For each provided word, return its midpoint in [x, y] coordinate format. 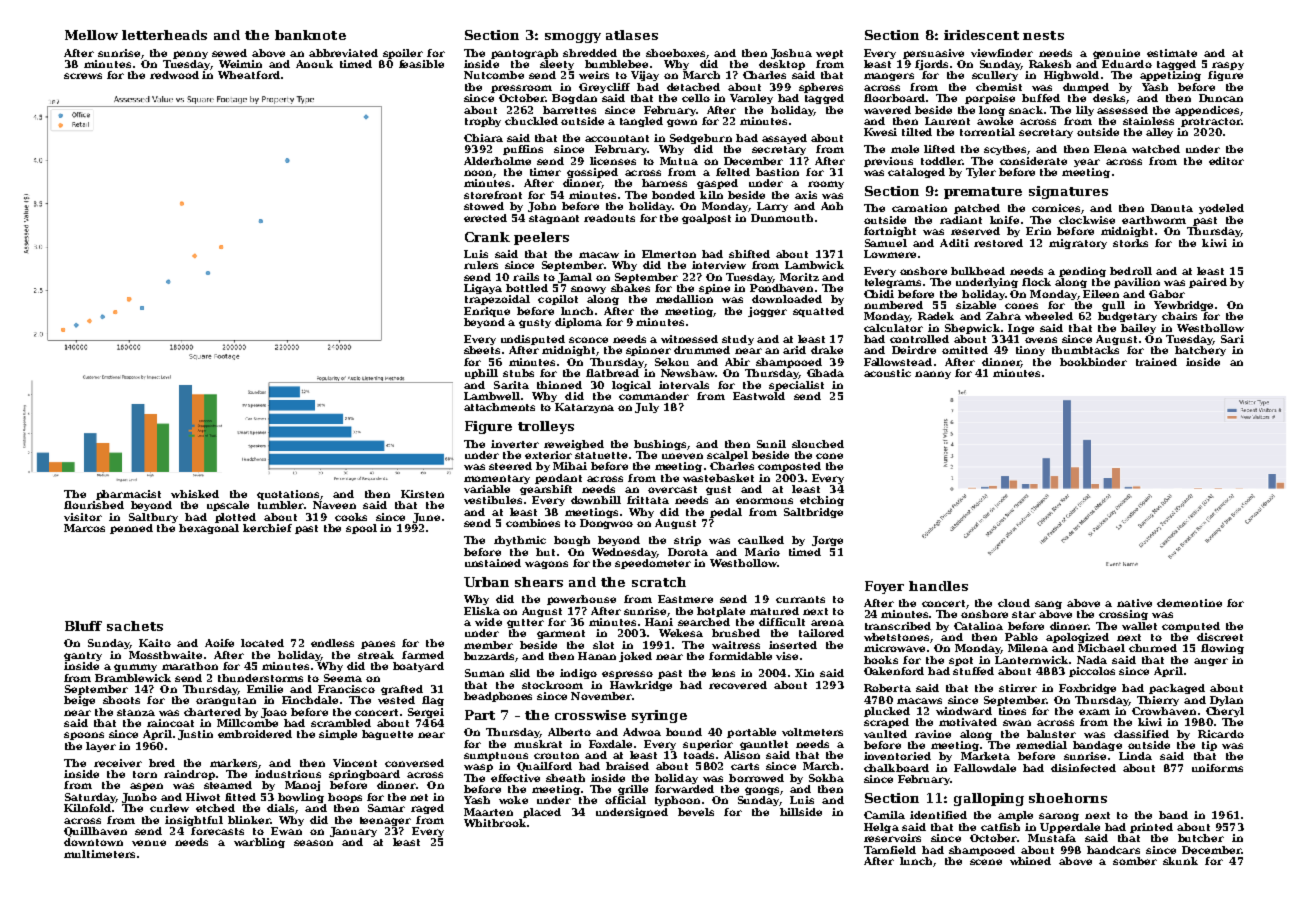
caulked [761, 540]
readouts [609, 218]
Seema [343, 678]
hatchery [1200, 351]
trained [1156, 362]
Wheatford [249, 75]
